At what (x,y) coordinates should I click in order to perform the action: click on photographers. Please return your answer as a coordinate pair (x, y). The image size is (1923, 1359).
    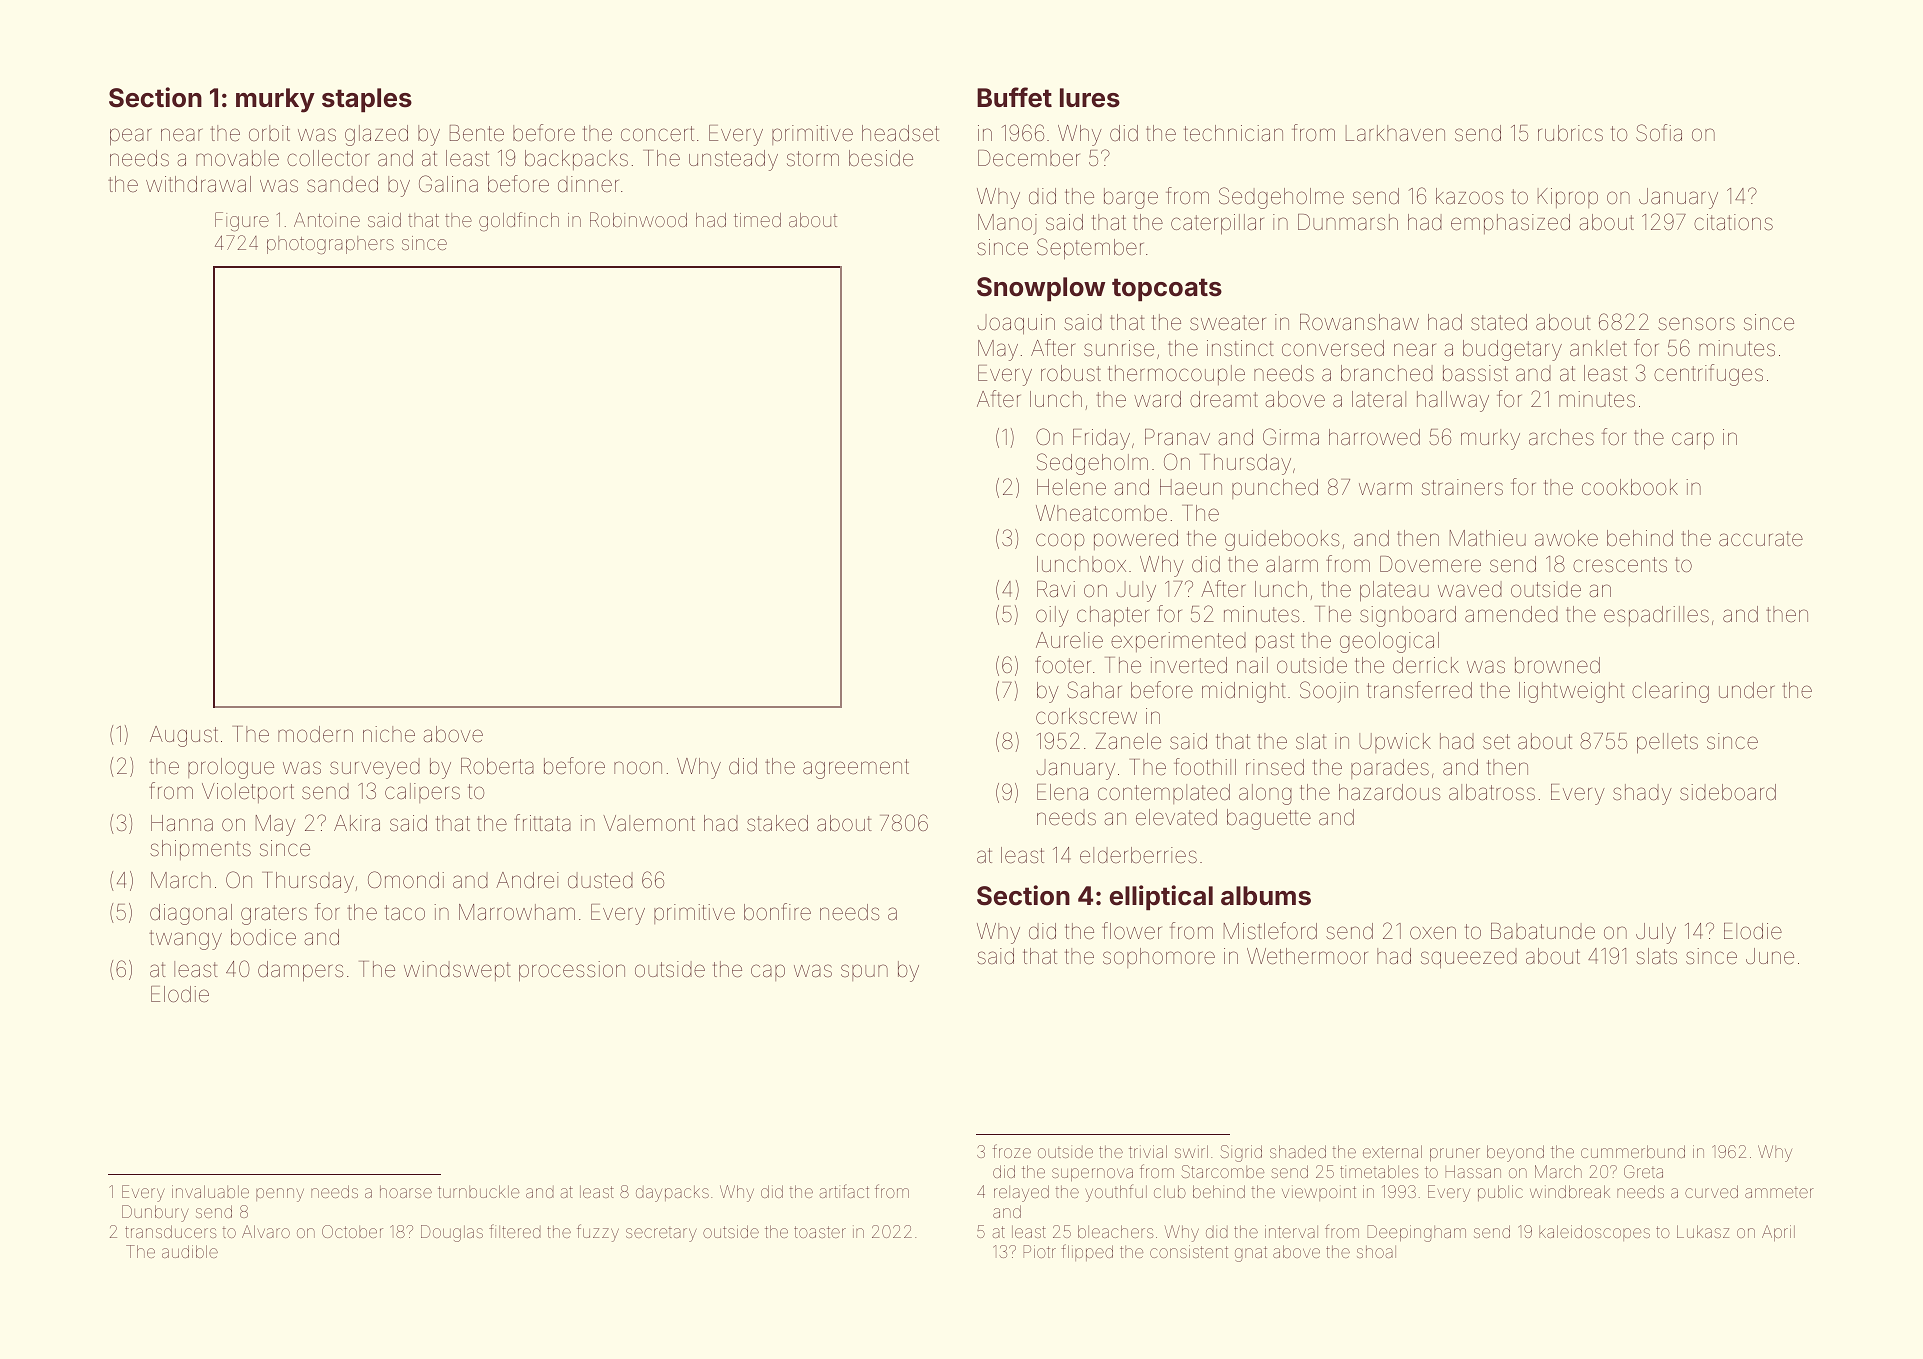
    Looking at the image, I should click on (330, 245).
